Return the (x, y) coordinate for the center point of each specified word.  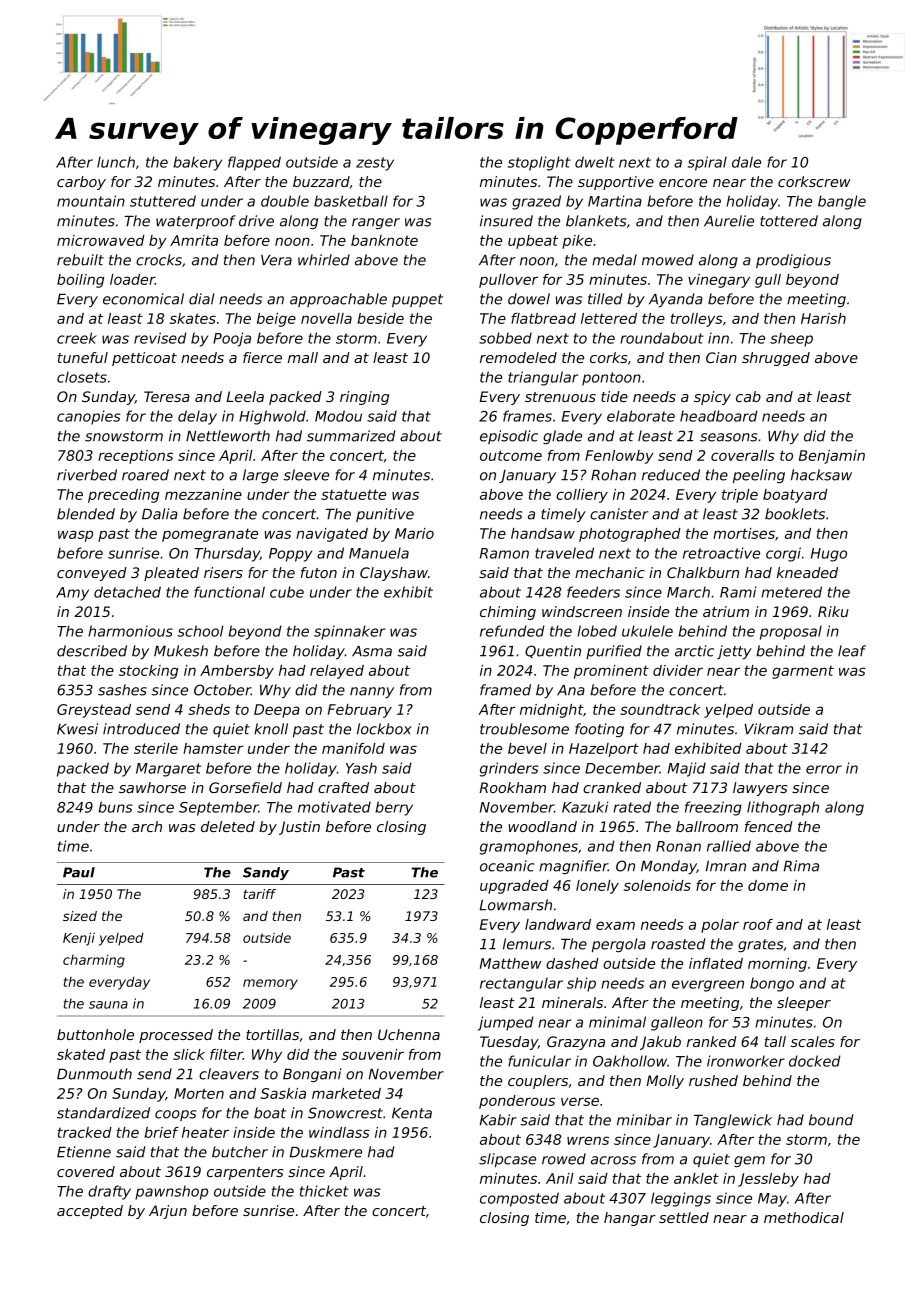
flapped (254, 163)
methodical (804, 1217)
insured (506, 221)
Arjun (168, 1212)
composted (519, 1199)
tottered (789, 221)
